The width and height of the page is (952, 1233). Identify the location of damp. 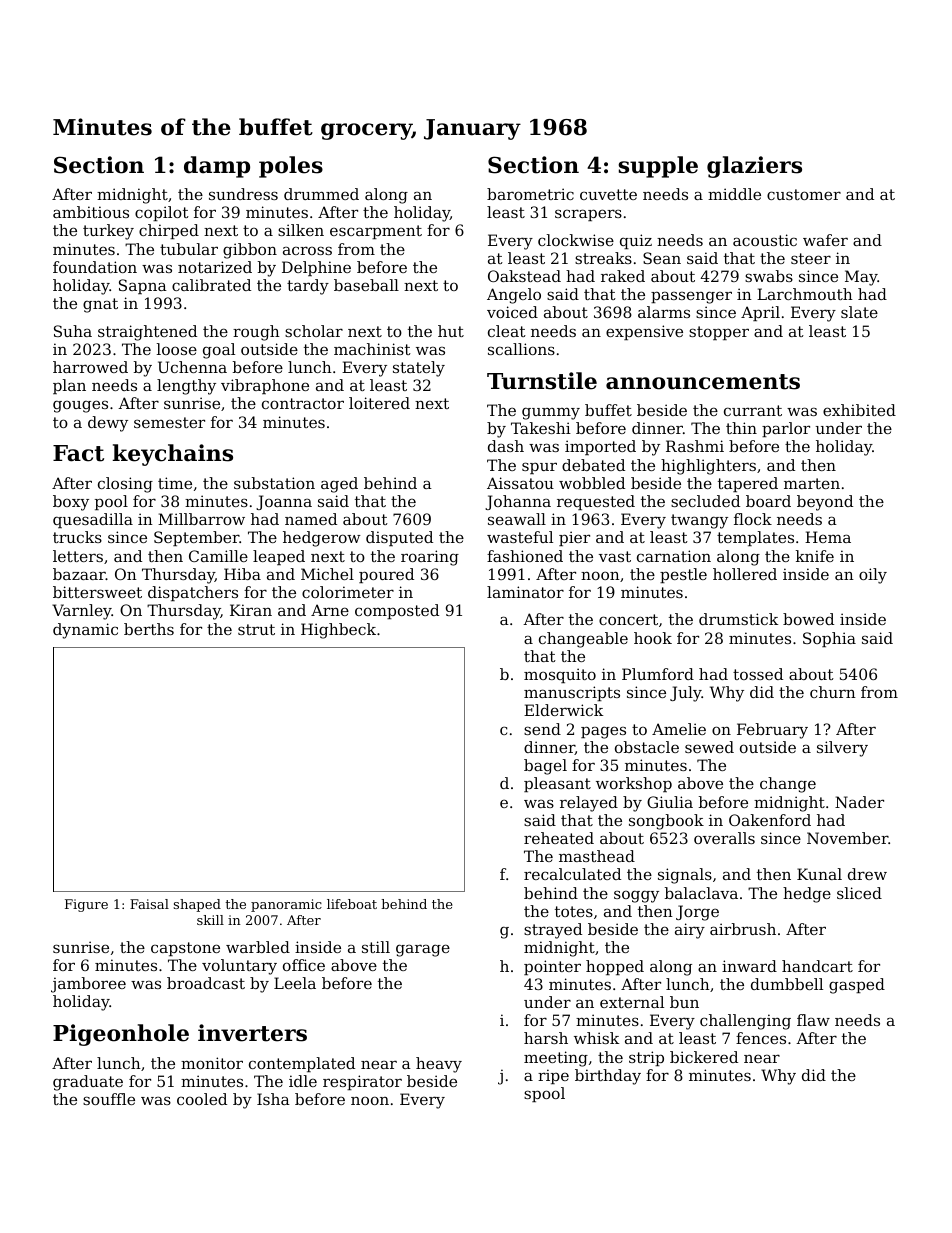
(217, 167).
